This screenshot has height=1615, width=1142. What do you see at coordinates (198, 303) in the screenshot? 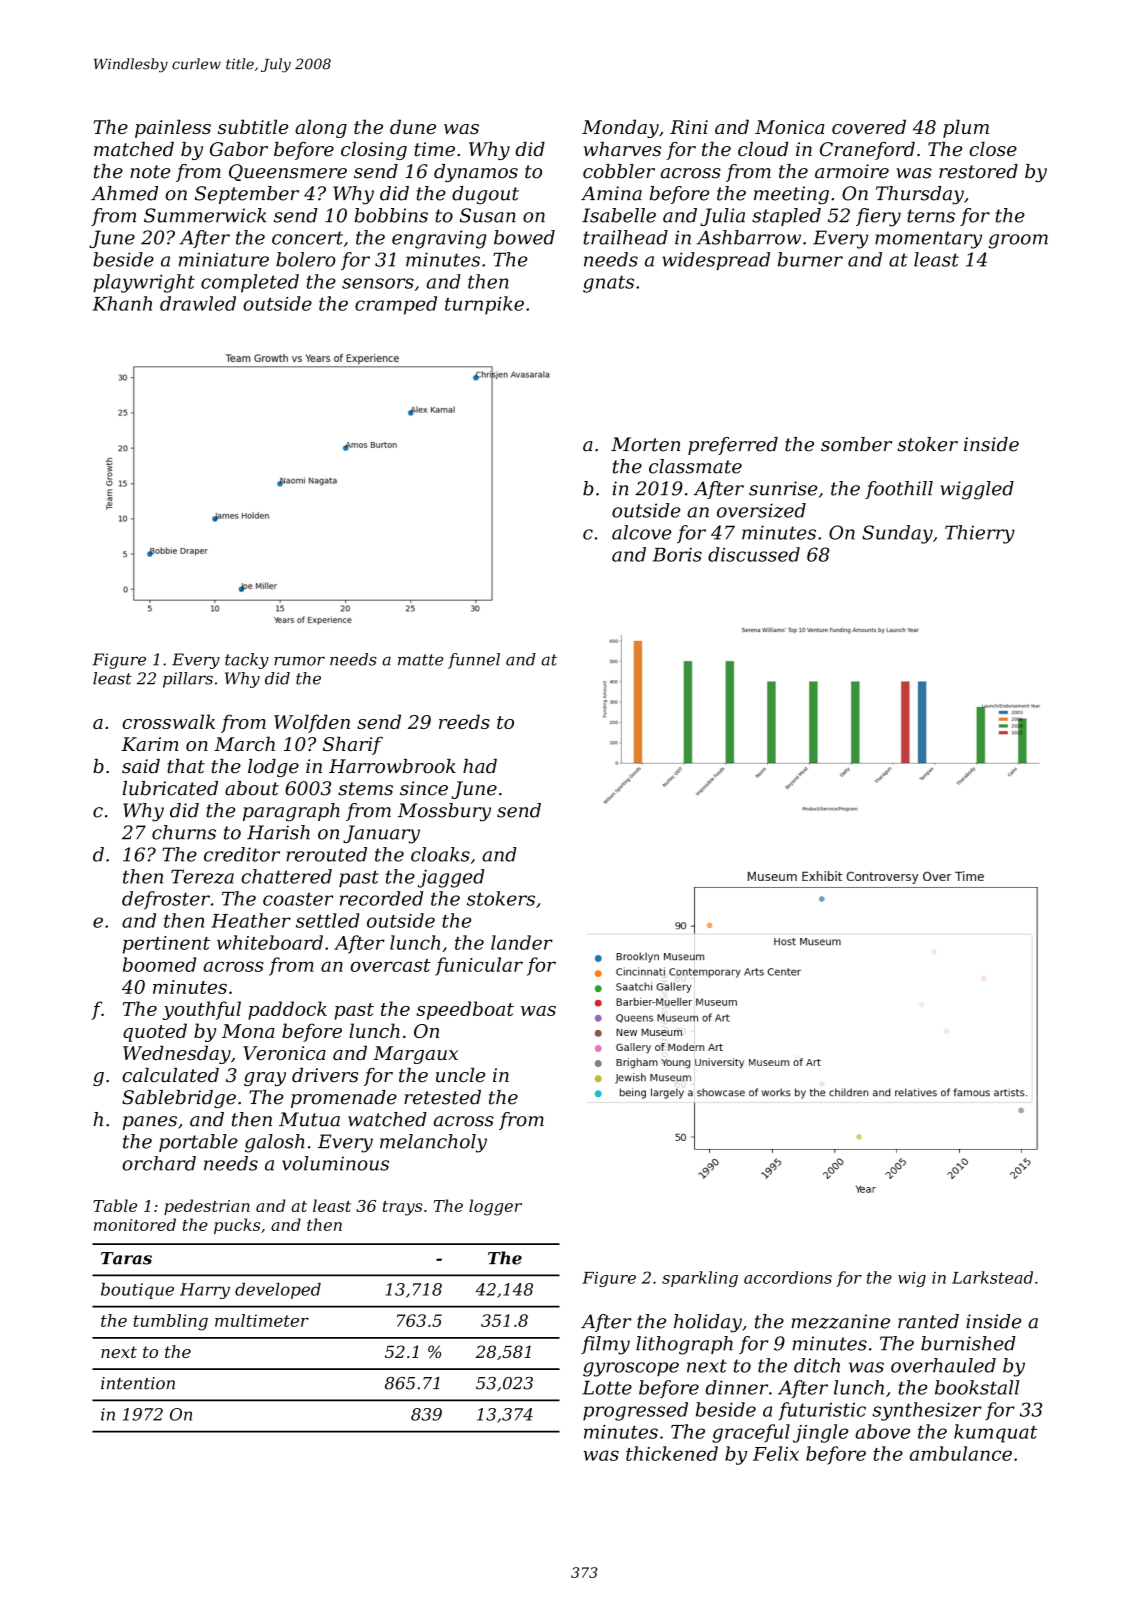
I see `drawled` at bounding box center [198, 303].
